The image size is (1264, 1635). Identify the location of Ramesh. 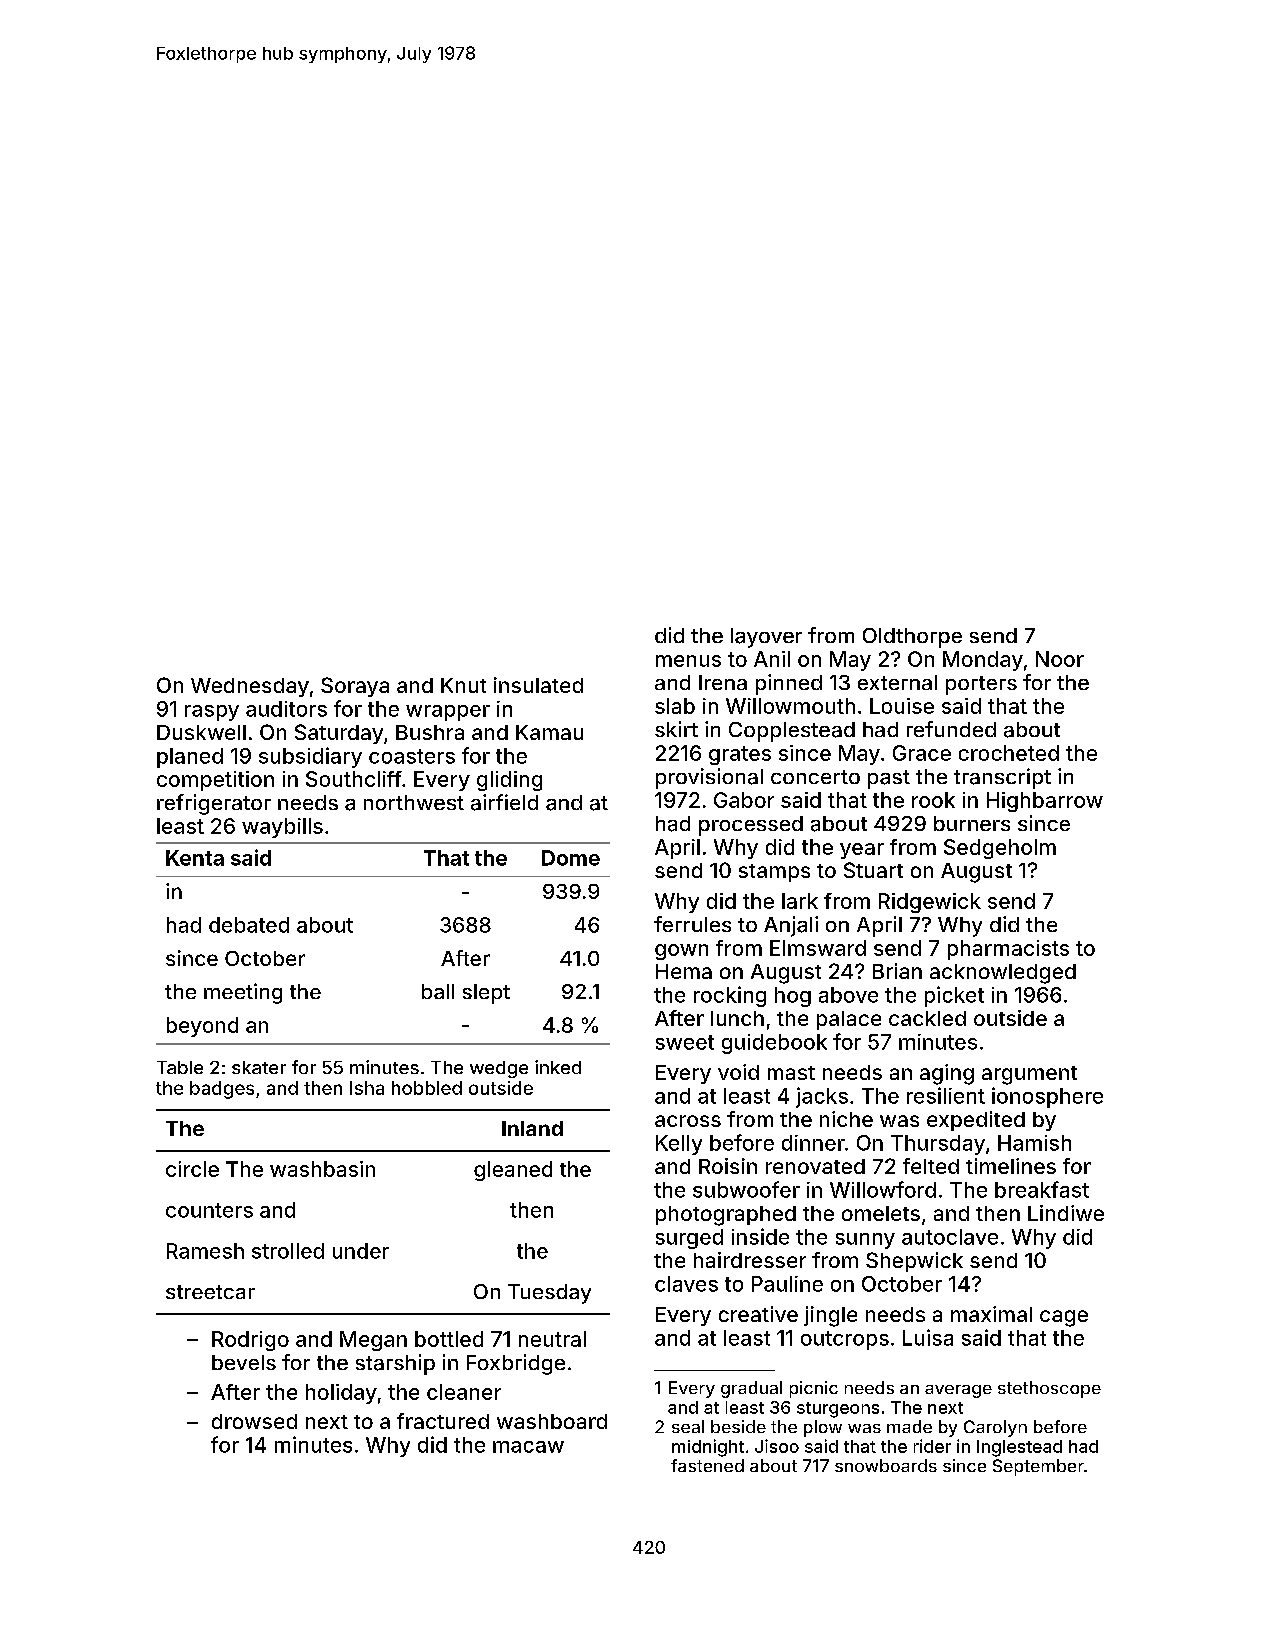
(205, 1251).
